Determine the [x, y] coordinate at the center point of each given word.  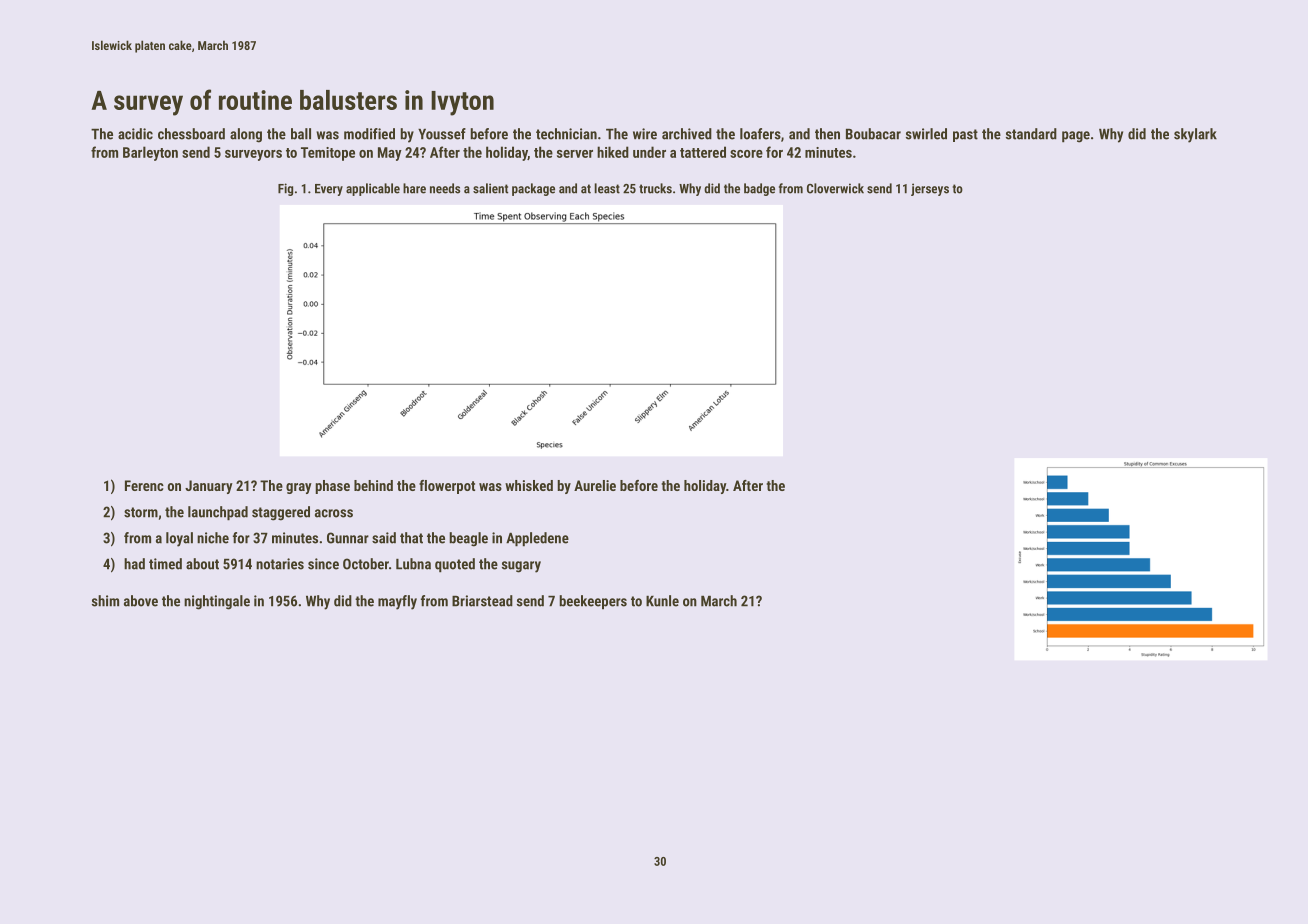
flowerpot [447, 487]
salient [490, 188]
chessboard [191, 134]
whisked [529, 485]
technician [566, 134]
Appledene [537, 539]
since [323, 564]
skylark [1195, 135]
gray [299, 488]
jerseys [930, 189]
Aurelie [595, 485]
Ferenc [144, 485]
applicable [373, 189]
